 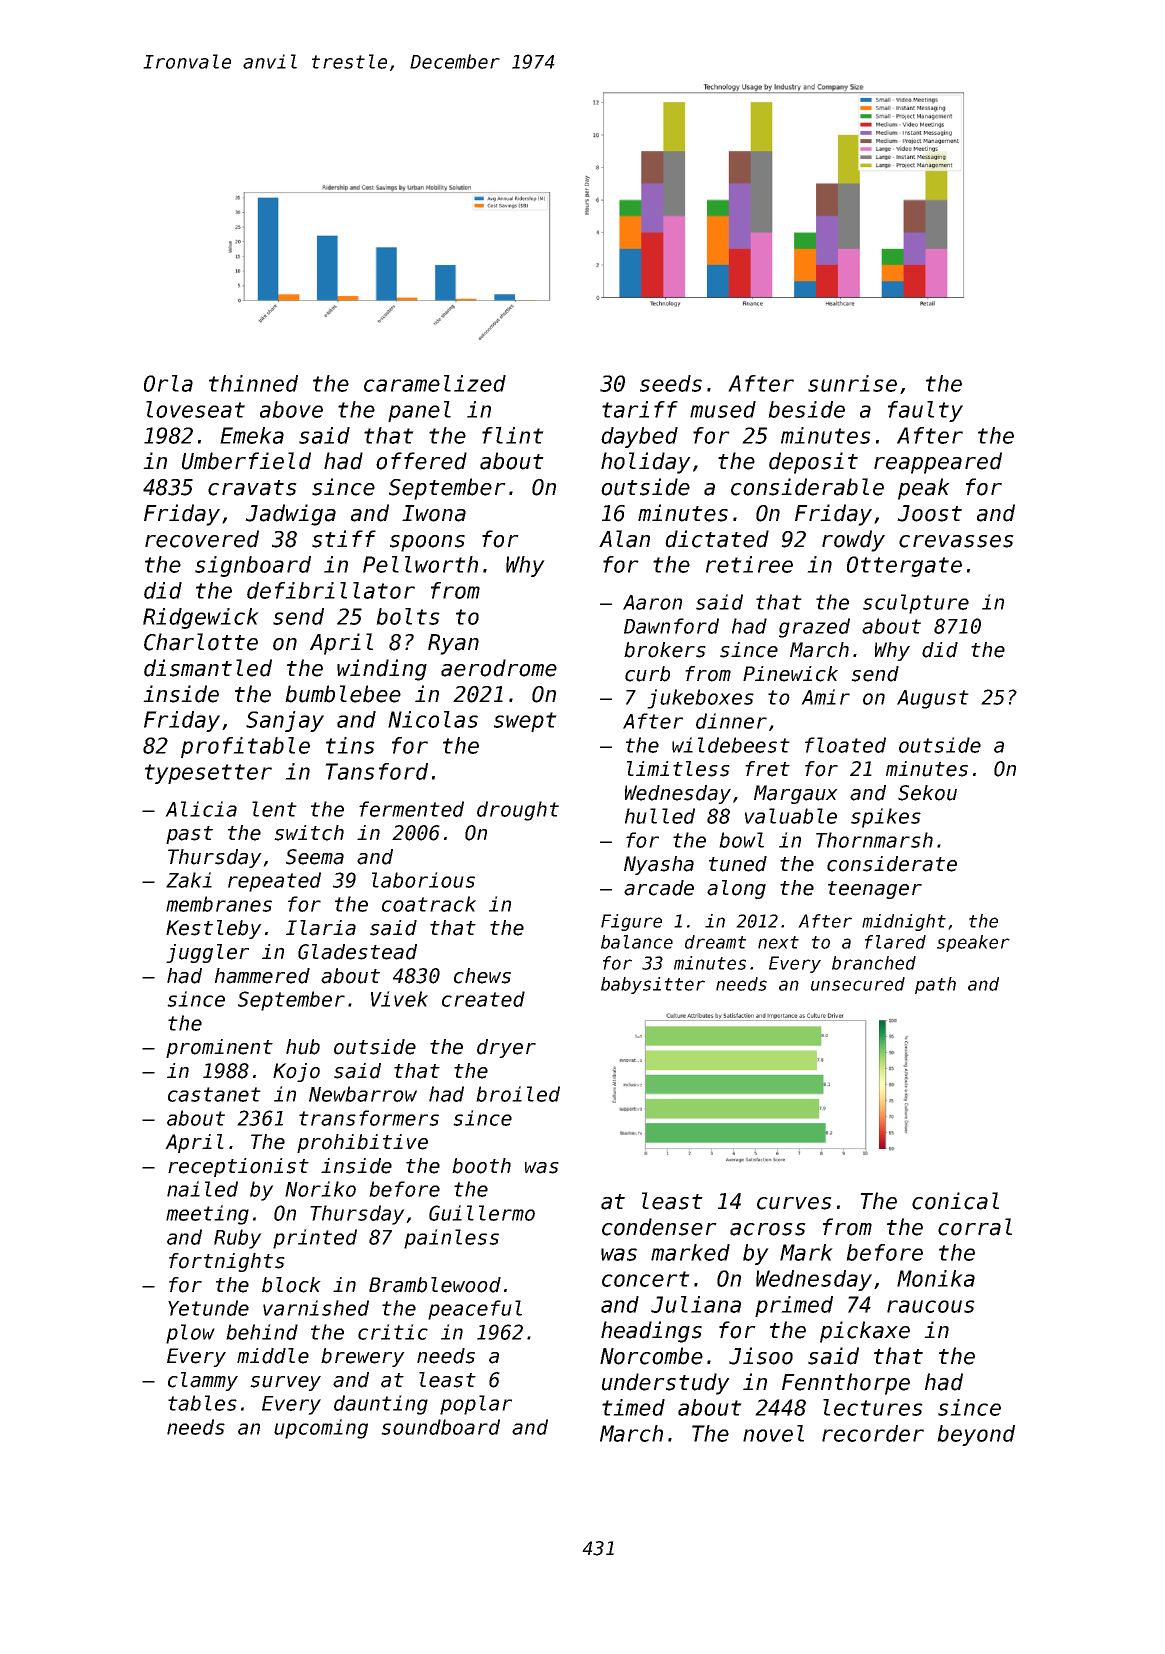 I want to click on hulled, so click(x=660, y=816).
